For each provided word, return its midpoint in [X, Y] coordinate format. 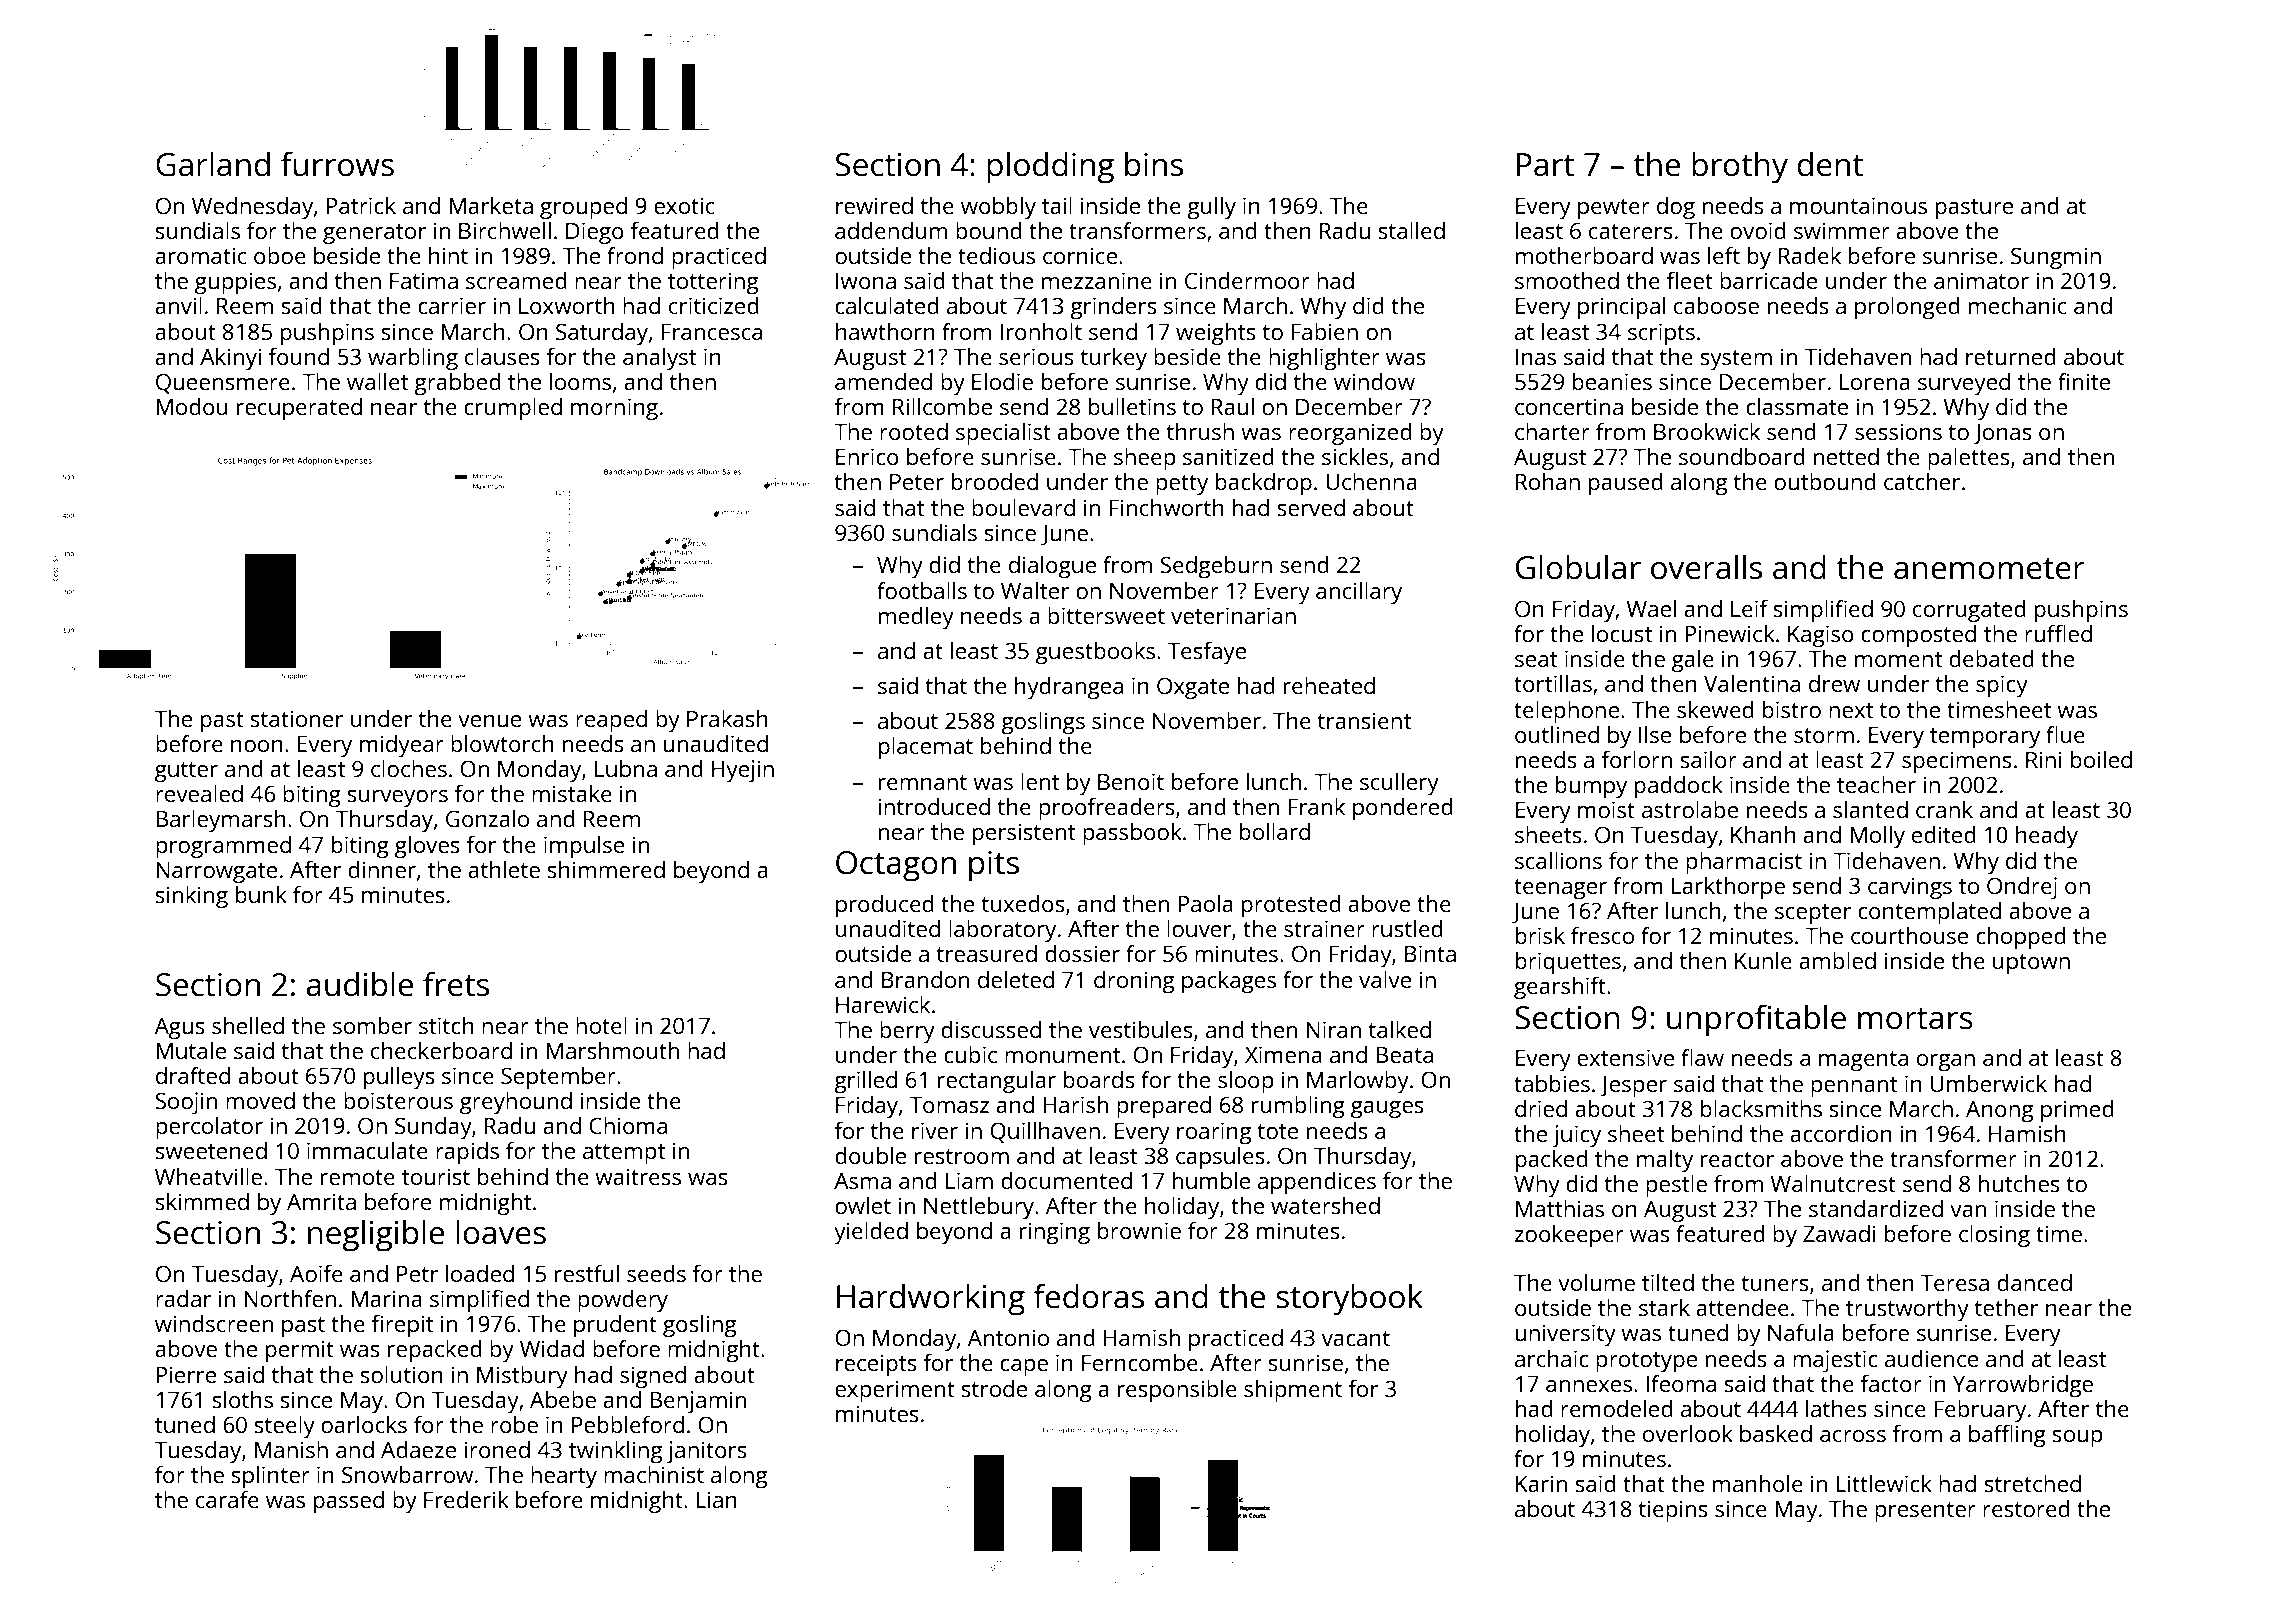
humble [1211, 1180]
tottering [713, 283]
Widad [552, 1348]
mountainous [1858, 205]
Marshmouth [613, 1050]
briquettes [1568, 963]
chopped [2020, 938]
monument [1062, 1055]
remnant [923, 782]
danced [2034, 1282]
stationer [296, 718]
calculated [886, 305]
